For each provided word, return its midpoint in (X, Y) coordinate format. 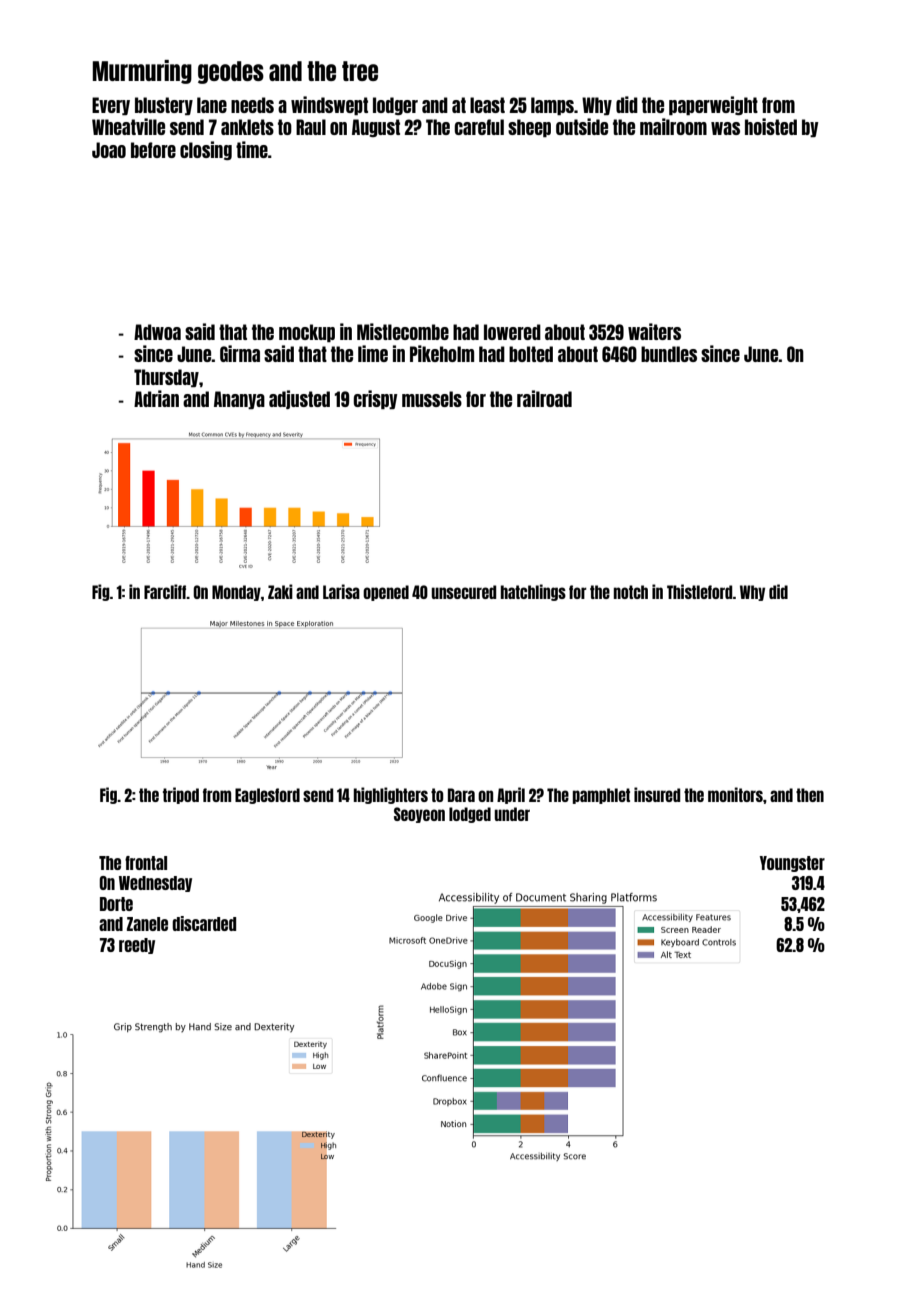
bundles (669, 354)
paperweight (713, 105)
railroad (544, 398)
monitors (735, 794)
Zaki (280, 591)
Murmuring (142, 72)
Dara (461, 795)
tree (360, 71)
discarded (204, 923)
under (512, 814)
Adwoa (157, 332)
